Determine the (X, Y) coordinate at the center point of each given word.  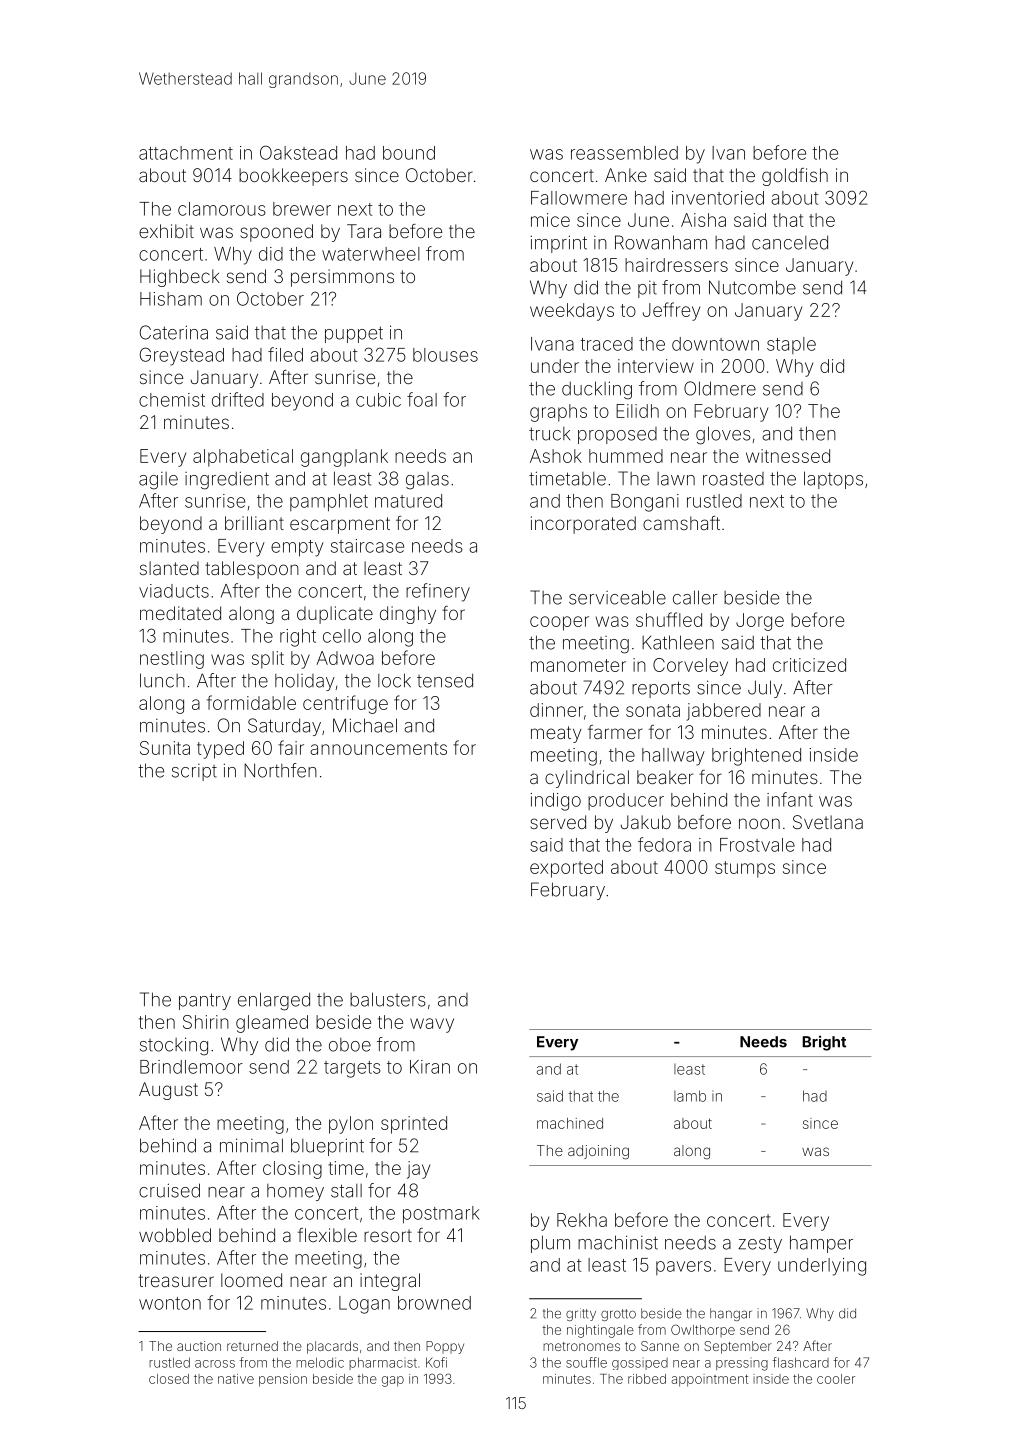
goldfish (795, 177)
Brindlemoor (191, 1067)
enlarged (274, 1001)
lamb (690, 1096)
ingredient (227, 480)
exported (566, 869)
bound (409, 153)
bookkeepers (293, 177)
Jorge (760, 622)
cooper (559, 623)
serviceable (617, 597)
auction (199, 1346)
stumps (745, 869)
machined (570, 1123)
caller (695, 597)
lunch (162, 680)
